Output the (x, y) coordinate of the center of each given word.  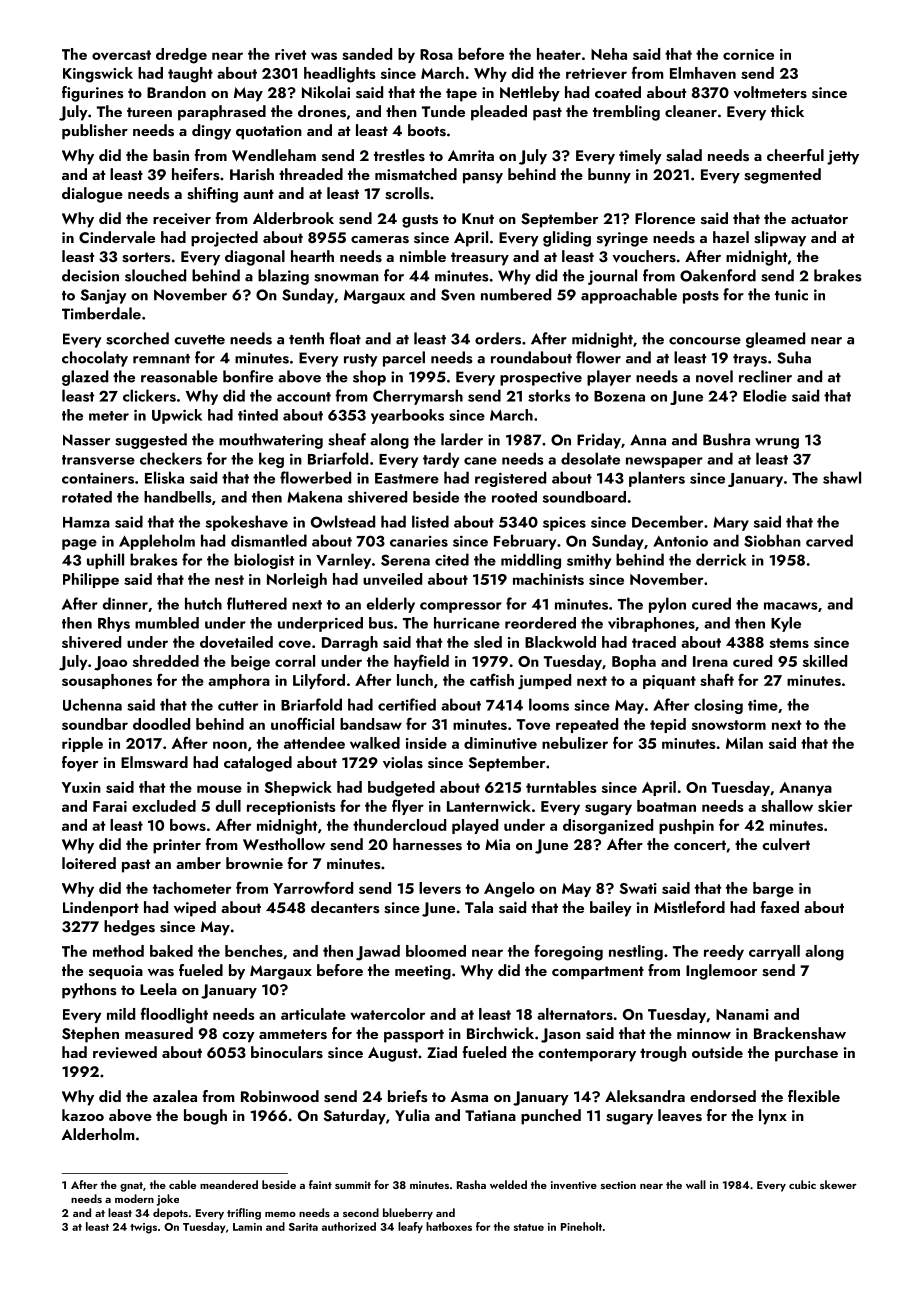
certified (407, 704)
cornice (748, 54)
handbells (178, 497)
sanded (367, 54)
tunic (791, 295)
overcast (121, 55)
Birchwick (500, 1033)
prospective (541, 378)
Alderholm (98, 1134)
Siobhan (772, 540)
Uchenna (92, 704)
